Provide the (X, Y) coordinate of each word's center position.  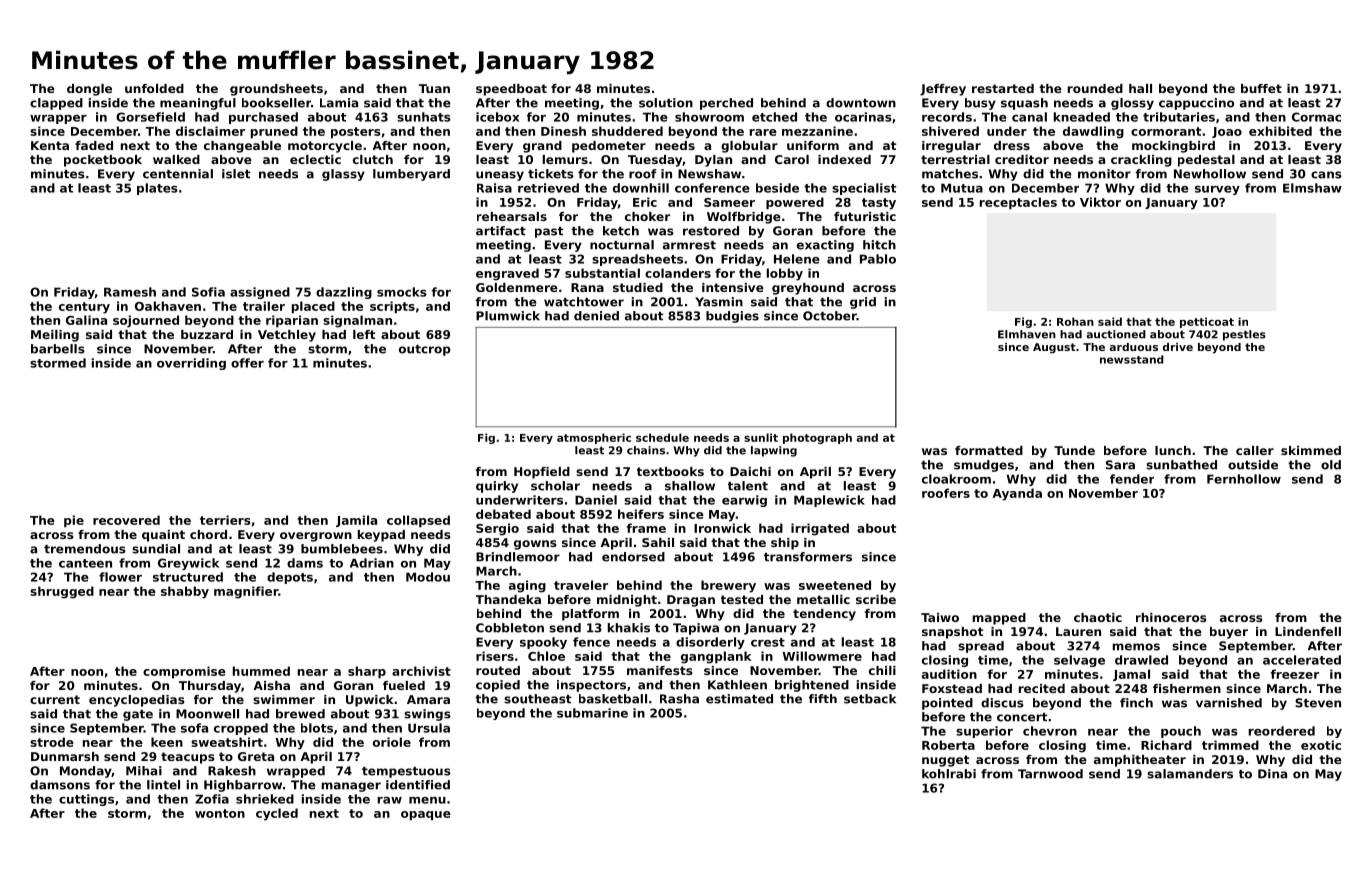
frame (646, 528)
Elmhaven (1027, 334)
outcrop (425, 350)
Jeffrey (943, 90)
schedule (662, 437)
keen (167, 742)
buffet (1261, 88)
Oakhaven (168, 306)
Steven (1318, 703)
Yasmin (719, 302)
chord (208, 534)
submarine (592, 713)
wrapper (58, 119)
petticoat (1207, 322)
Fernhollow (1244, 479)
